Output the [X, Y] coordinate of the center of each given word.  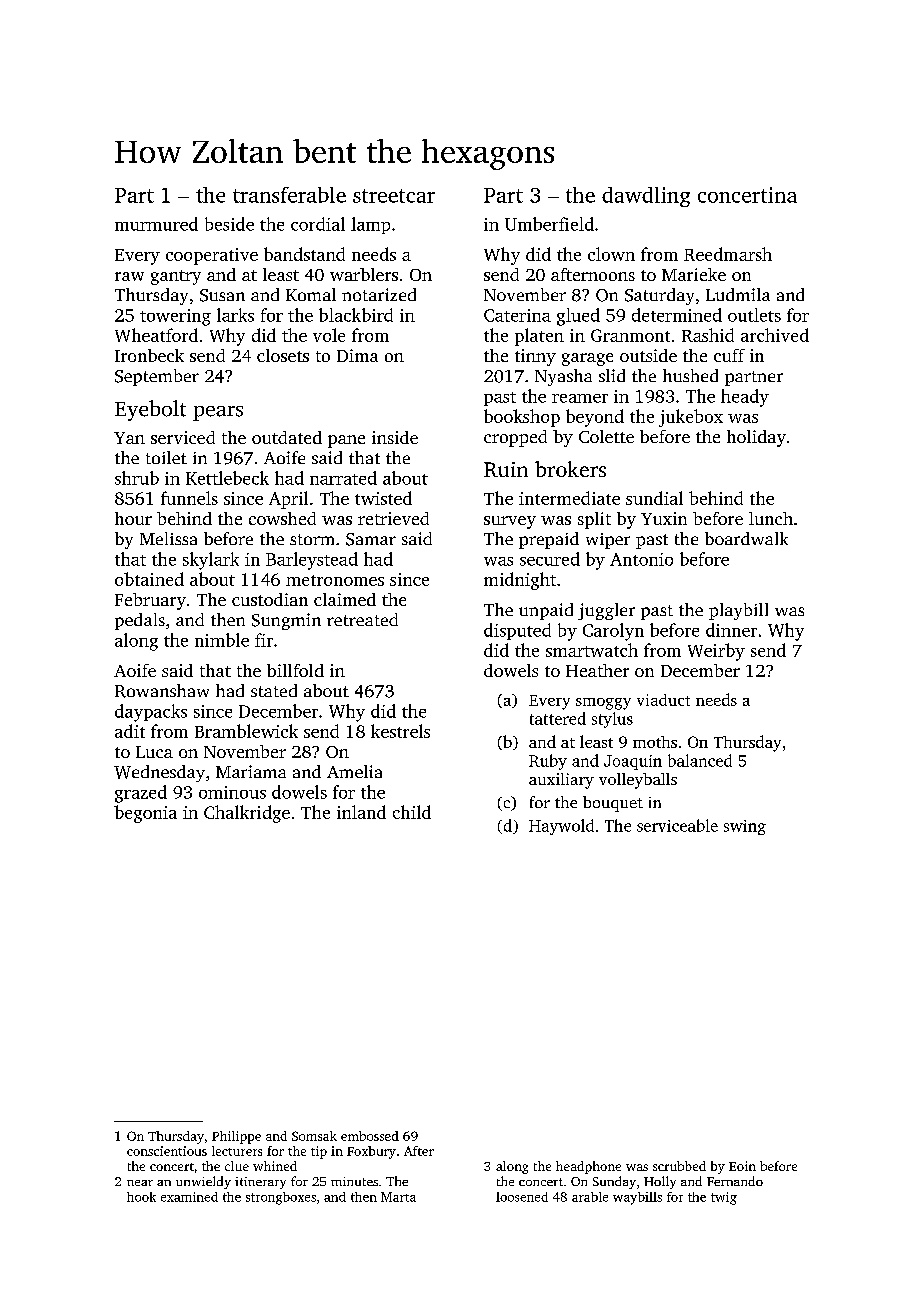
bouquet [613, 804]
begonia [145, 814]
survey [510, 522]
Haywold [561, 827]
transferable [289, 195]
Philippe [236, 1137]
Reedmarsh [728, 254]
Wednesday [159, 773]
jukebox [691, 418]
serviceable [677, 825]
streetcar [394, 196]
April [288, 500]
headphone [588, 1167]
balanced [700, 760]
